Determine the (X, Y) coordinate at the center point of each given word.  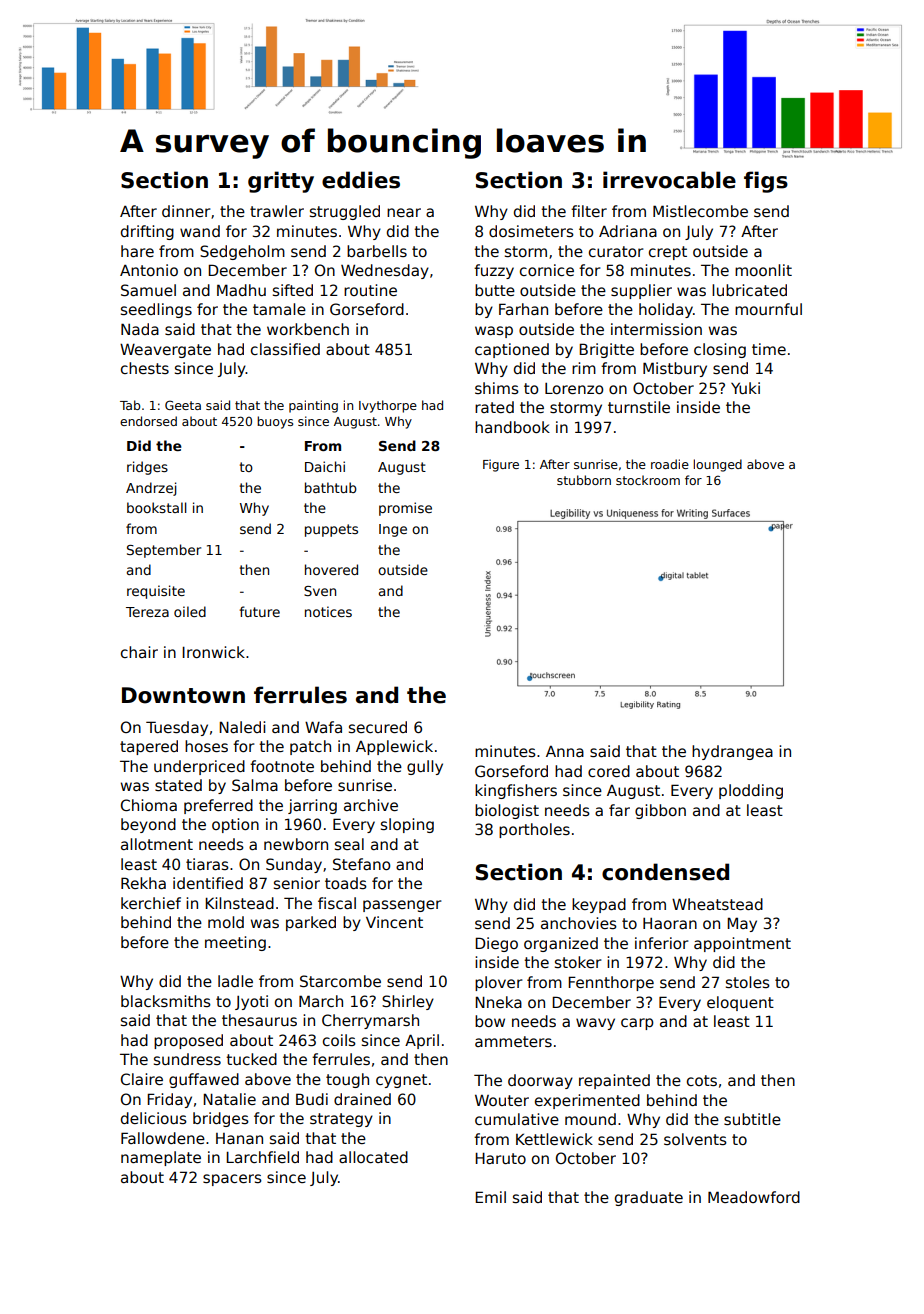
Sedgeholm (242, 252)
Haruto (500, 1158)
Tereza (147, 612)
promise (405, 509)
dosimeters (531, 231)
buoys (275, 422)
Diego (496, 944)
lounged (717, 465)
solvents (695, 1139)
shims (497, 388)
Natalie (229, 1099)
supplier (641, 291)
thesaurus (259, 1020)
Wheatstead (717, 904)
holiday (666, 310)
